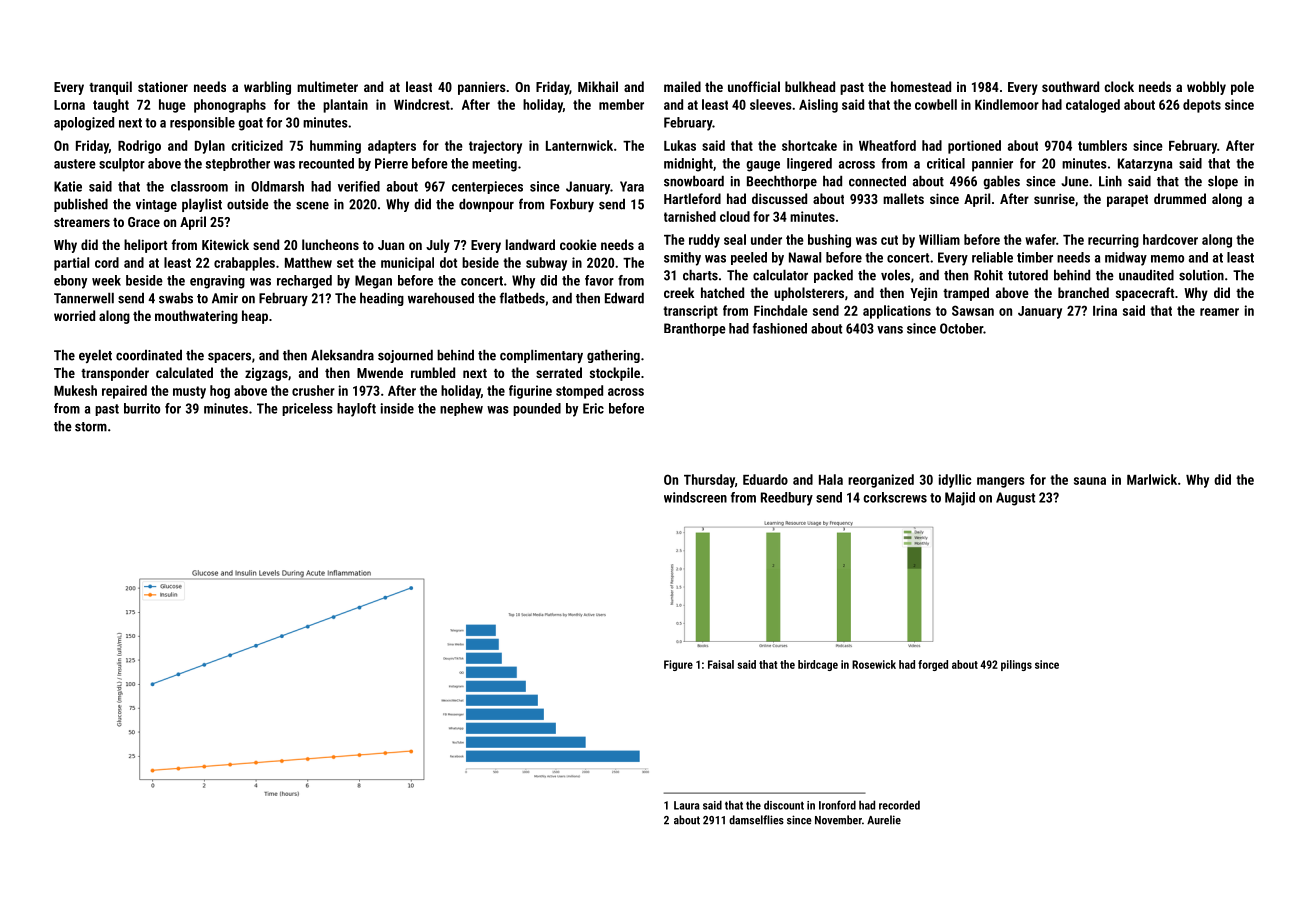 This document has height=924, width=1308. What do you see at coordinates (356, 410) in the document?
I see `hayloft` at bounding box center [356, 410].
